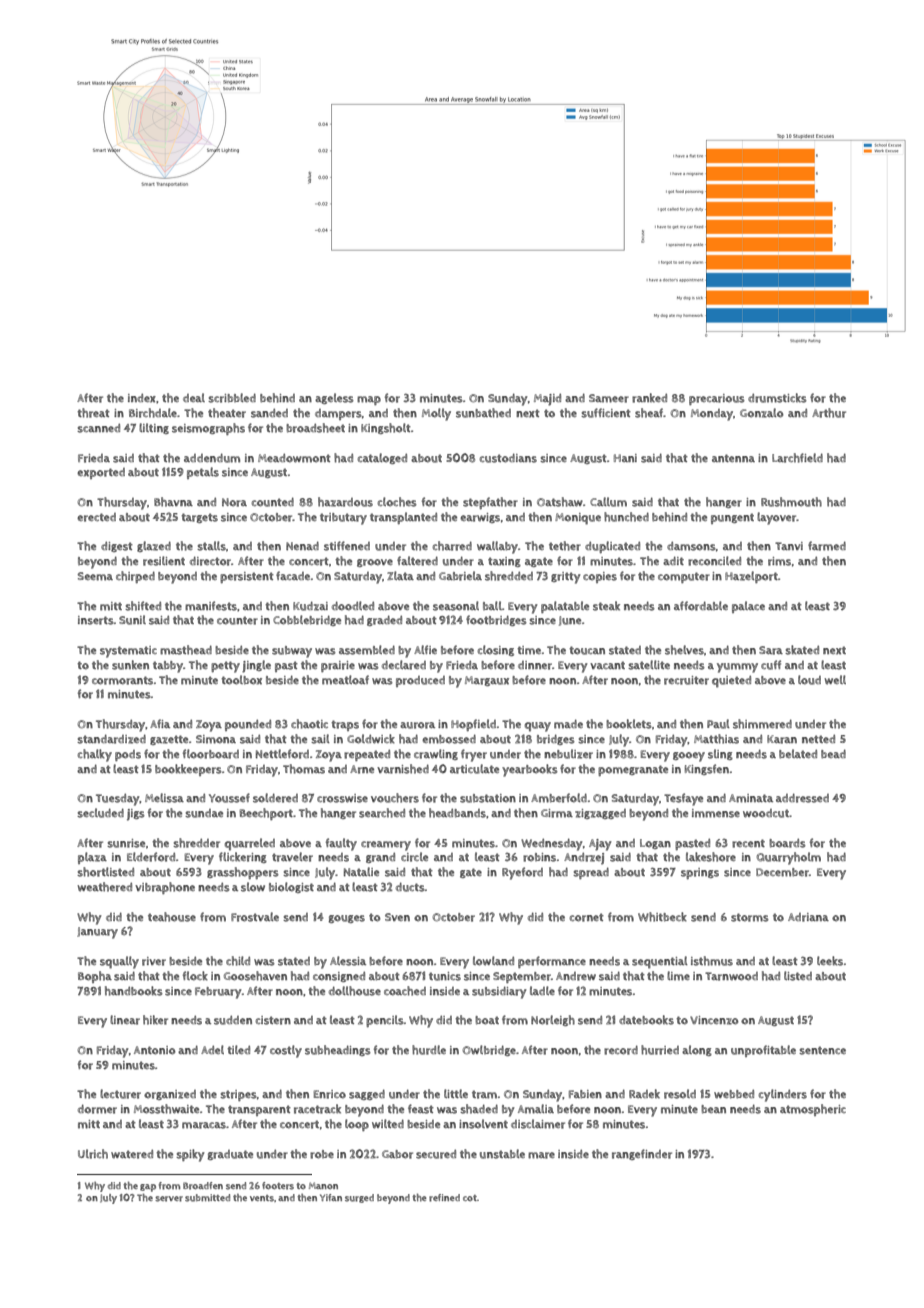 The width and height of the image is (924, 1308). What do you see at coordinates (761, 413) in the image?
I see `Gonzalo` at bounding box center [761, 413].
